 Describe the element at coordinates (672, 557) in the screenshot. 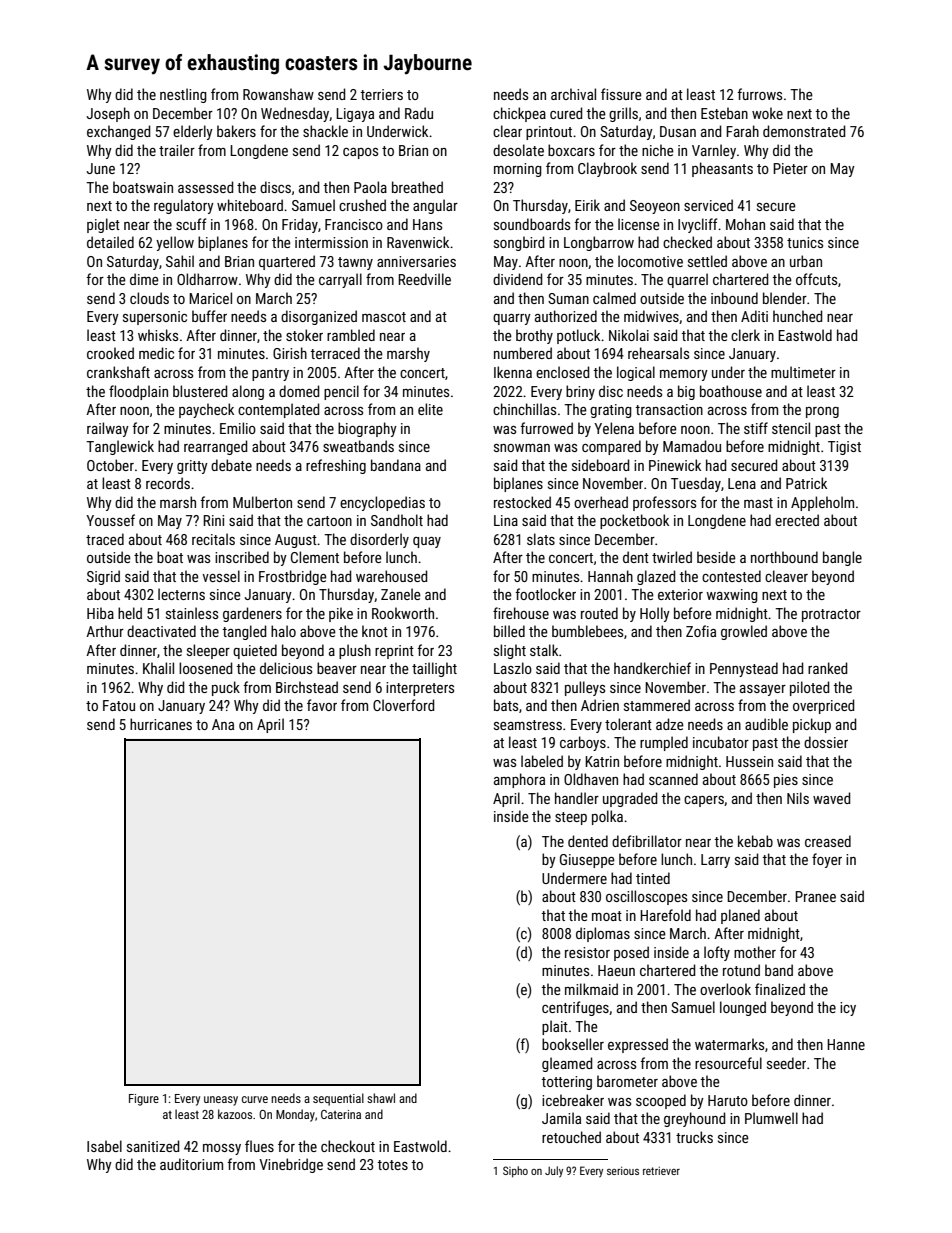

I see `twirled` at that location.
